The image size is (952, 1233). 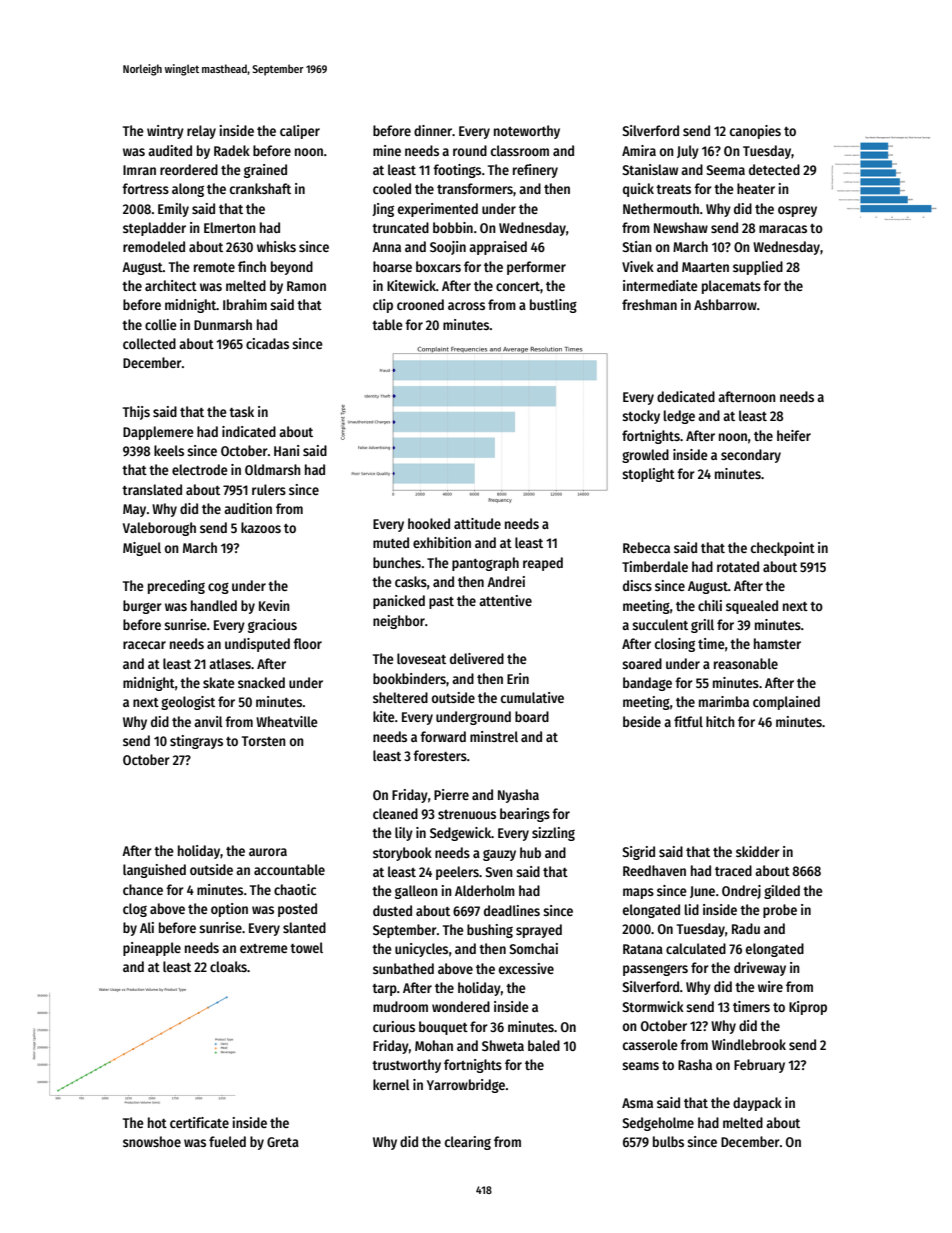 What do you see at coordinates (201, 132) in the screenshot?
I see `relay` at bounding box center [201, 132].
